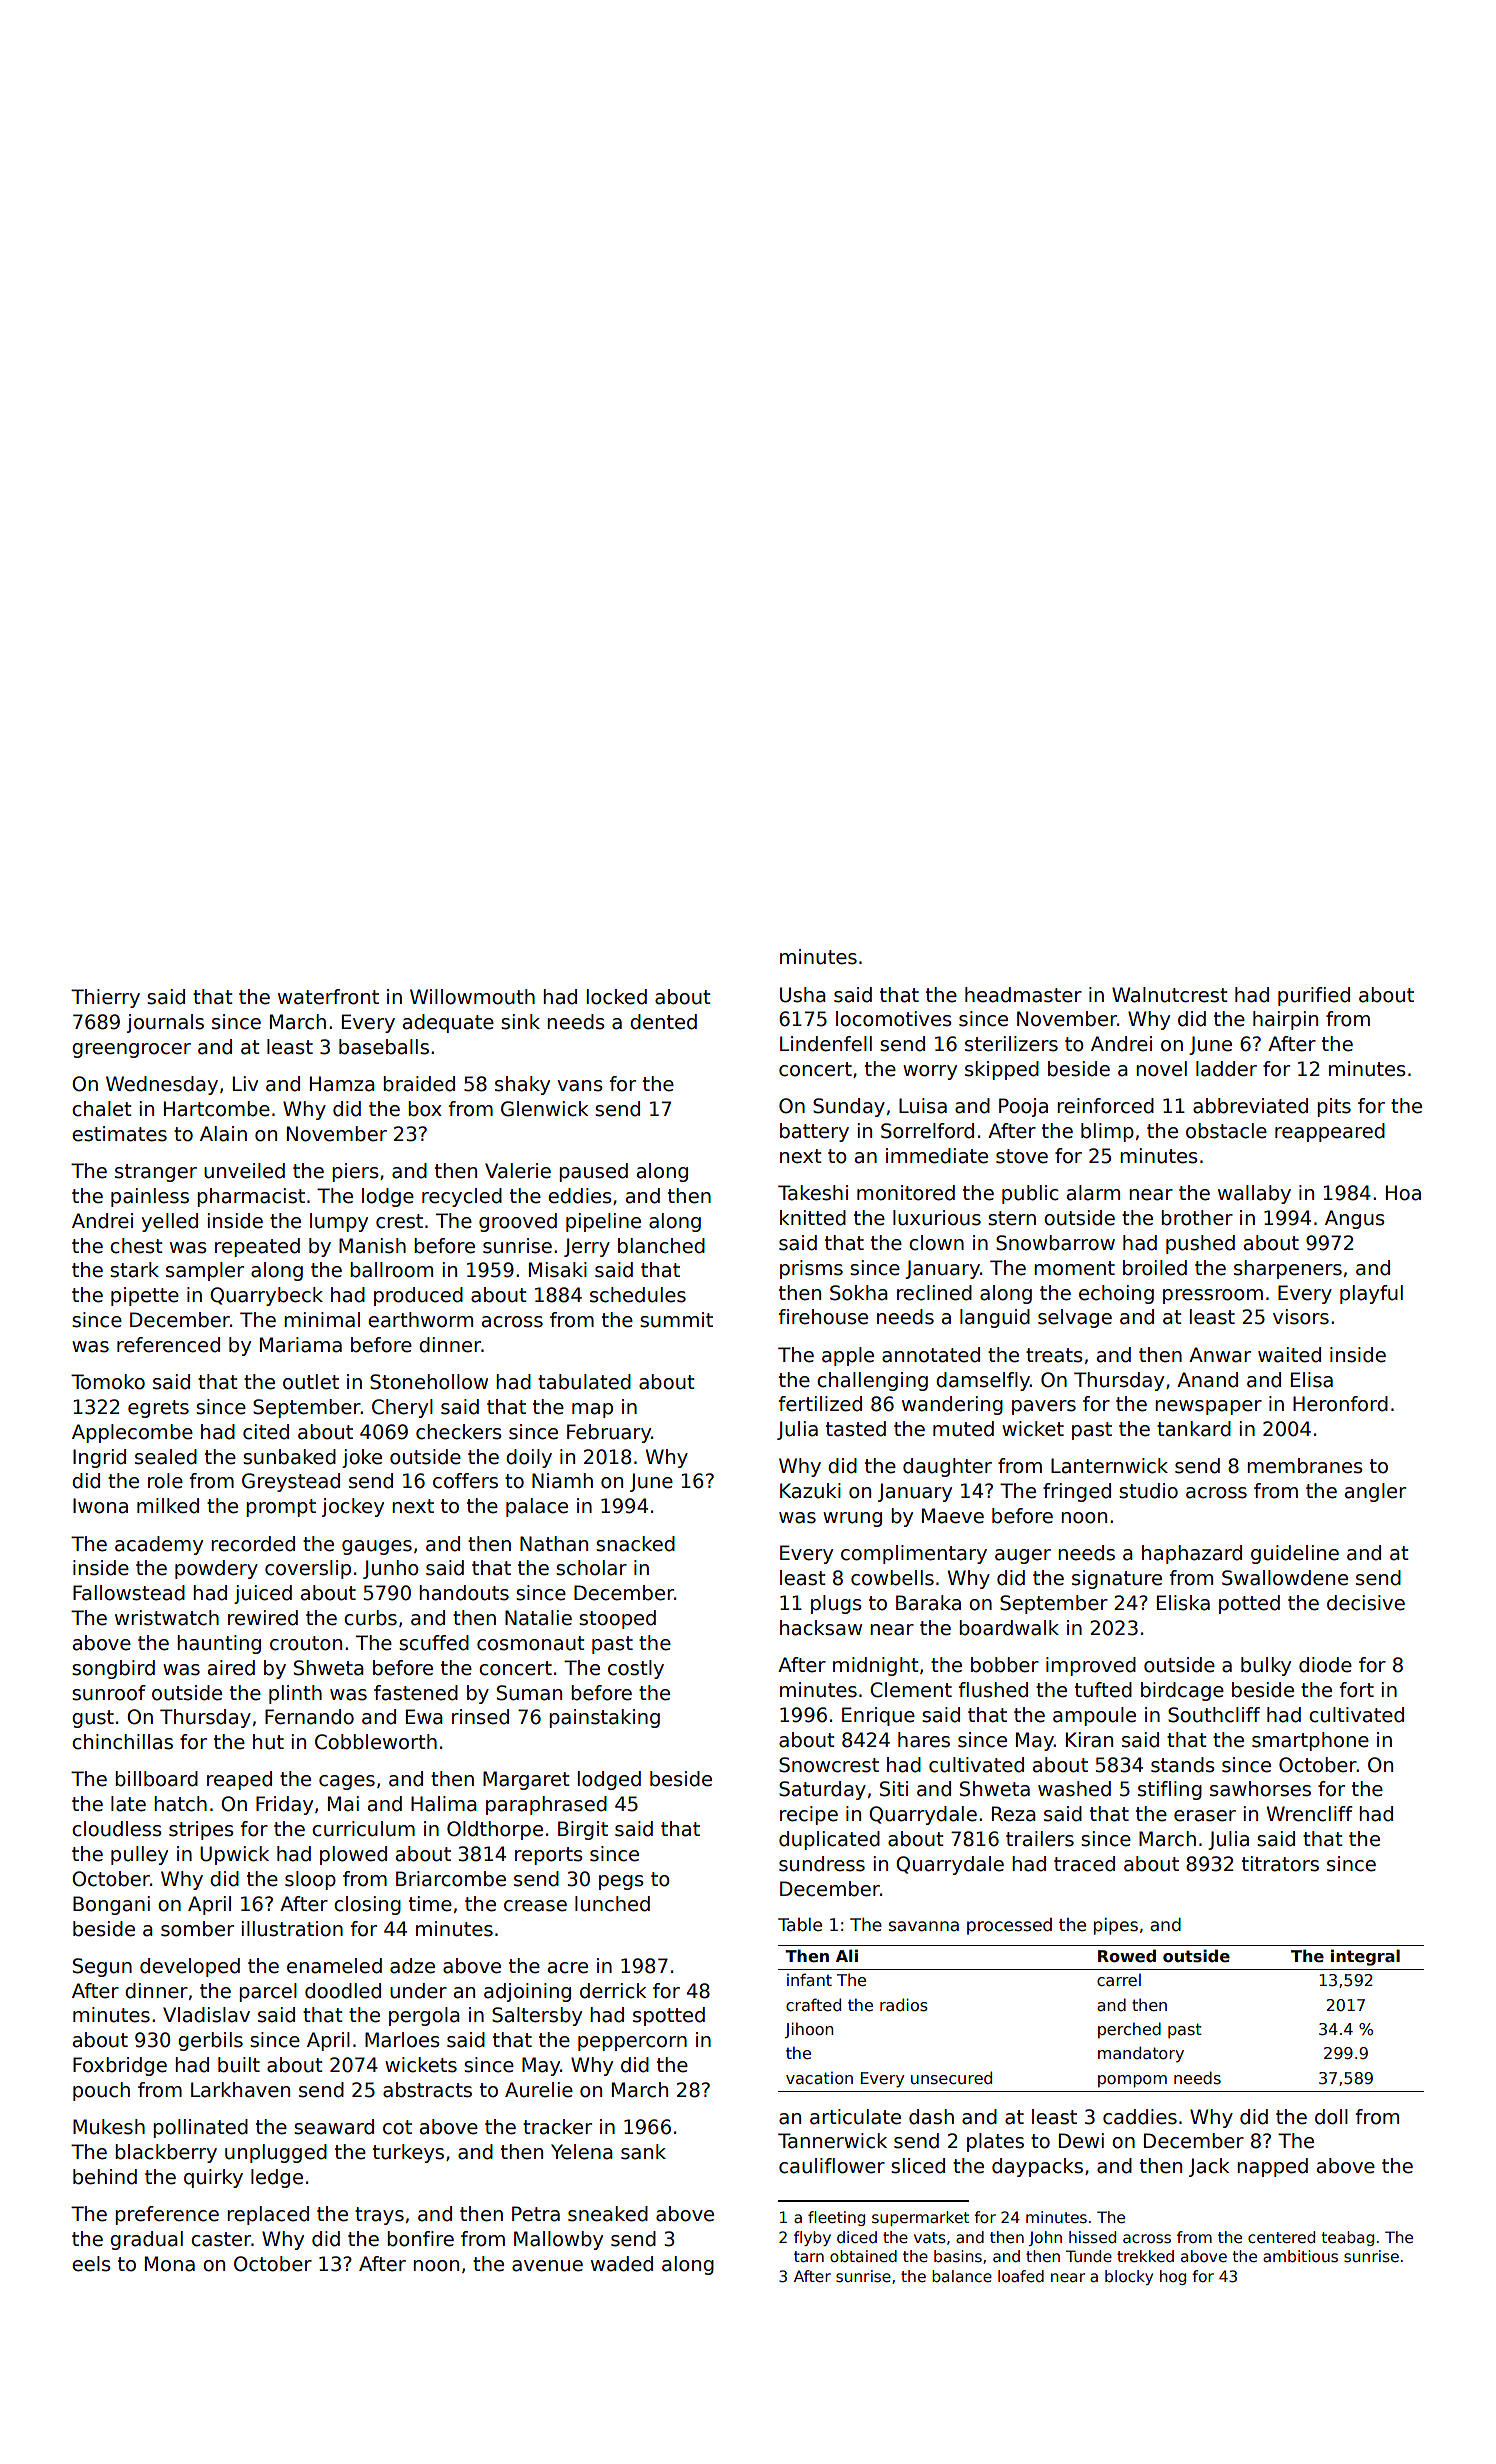 This screenshot has width=1496, height=2464. Describe the element at coordinates (100, 1506) in the screenshot. I see `Iwona` at that location.
